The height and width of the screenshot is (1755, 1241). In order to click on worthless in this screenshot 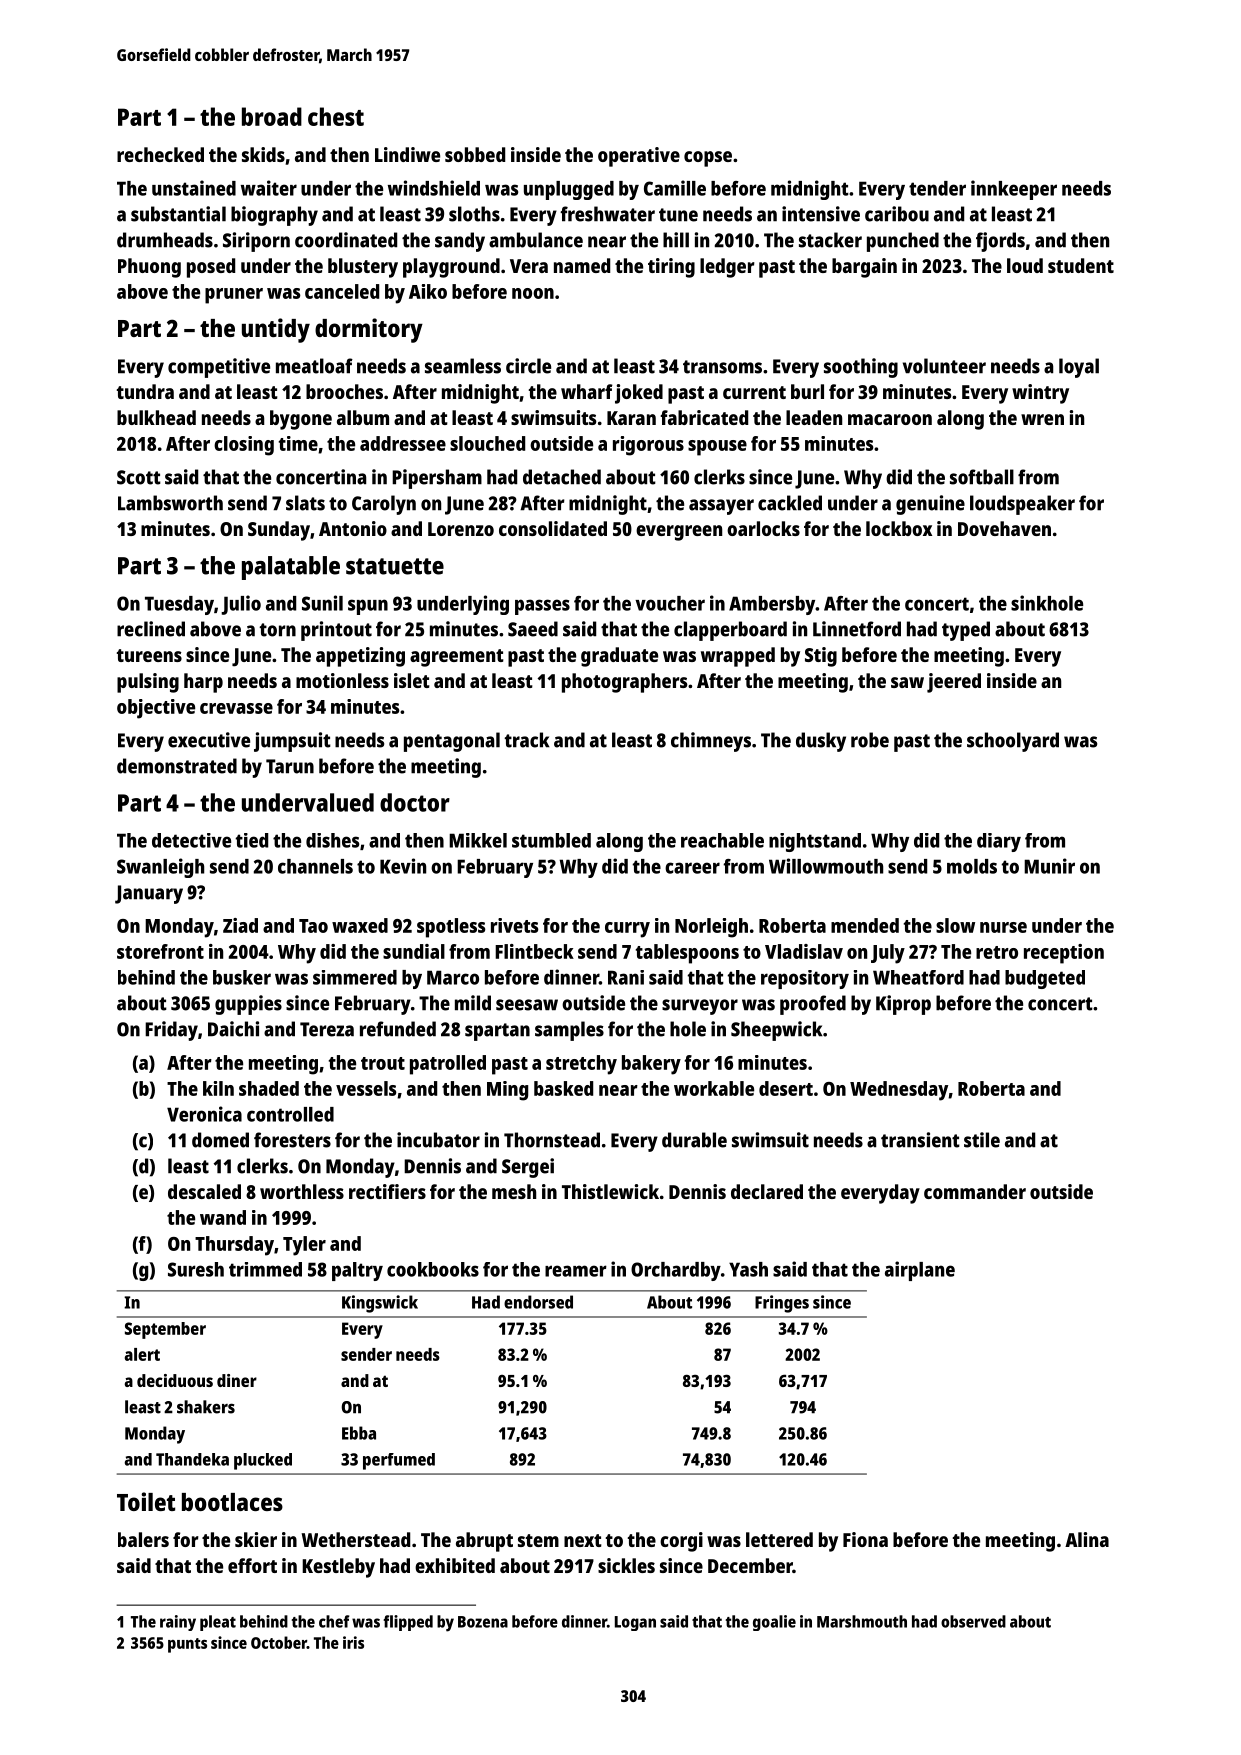, I will do `click(302, 1191)`.
